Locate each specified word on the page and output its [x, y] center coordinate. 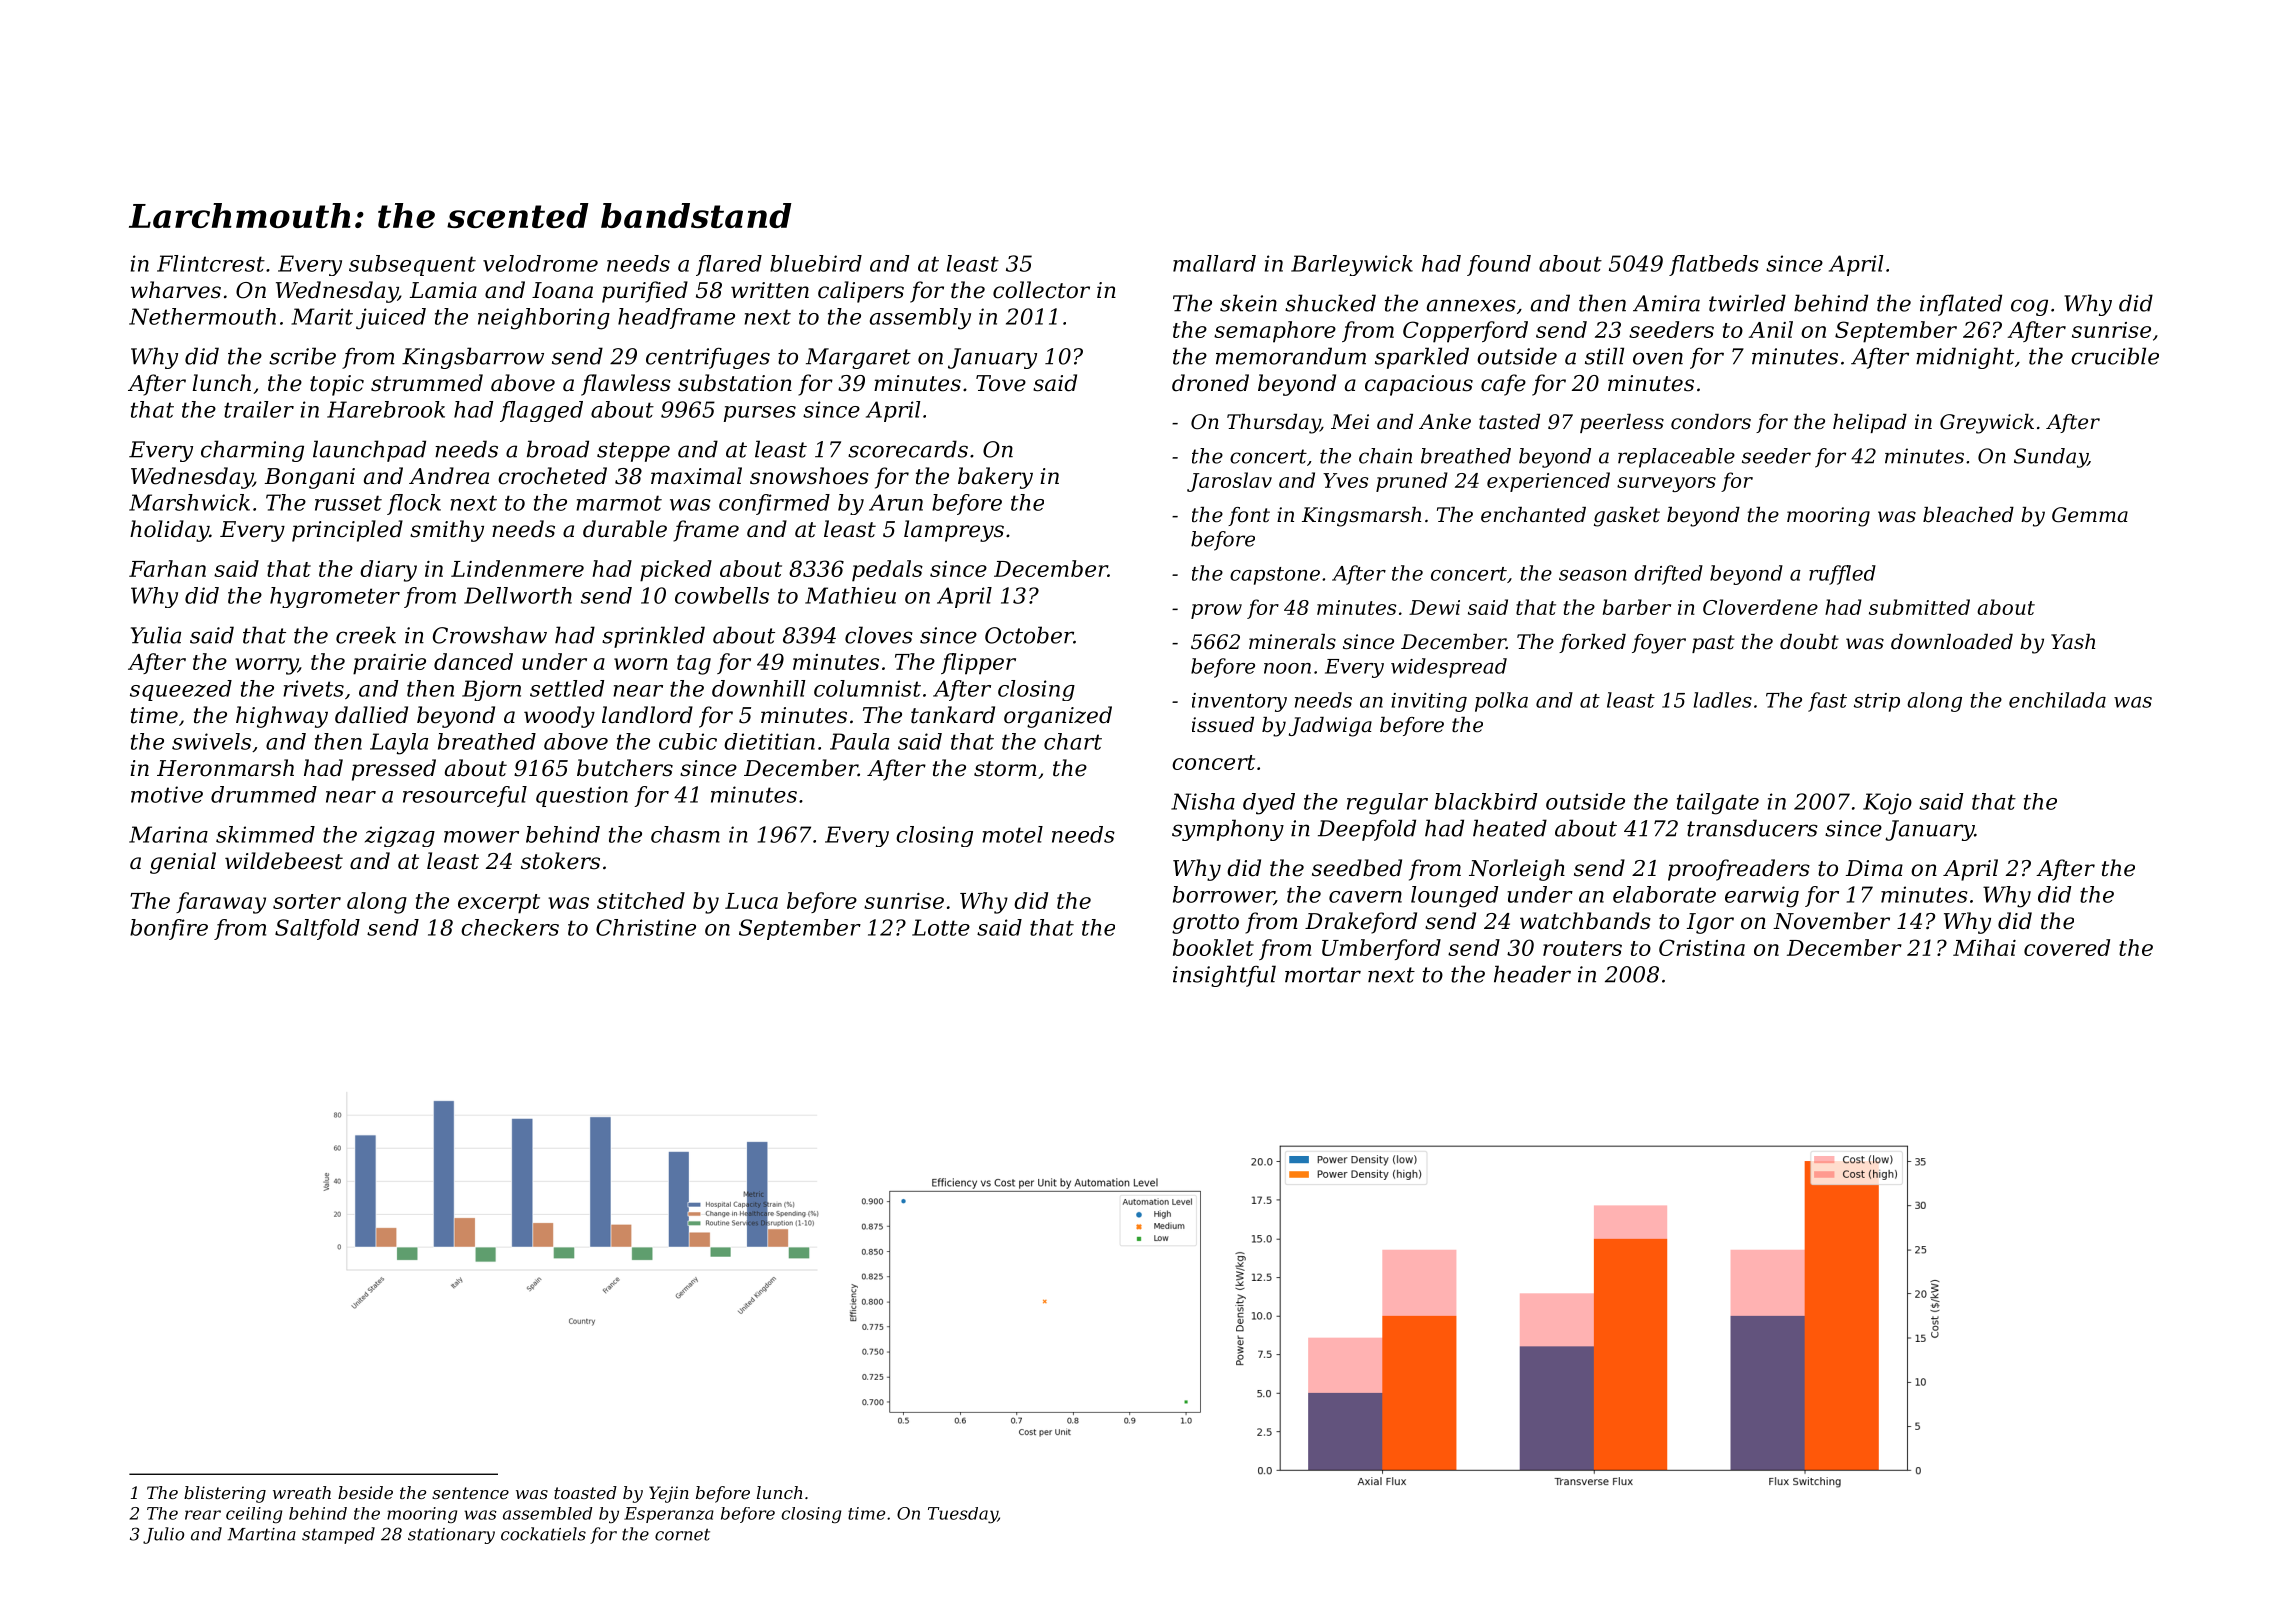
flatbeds [1714, 265]
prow [1216, 611]
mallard [1214, 263]
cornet [682, 1534]
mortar [1323, 975]
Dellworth [518, 595]
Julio [163, 1535]
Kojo [1887, 804]
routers [1582, 948]
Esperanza [669, 1515]
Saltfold [317, 929]
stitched [641, 900]
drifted [1668, 575]
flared [729, 265]
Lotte [941, 927]
